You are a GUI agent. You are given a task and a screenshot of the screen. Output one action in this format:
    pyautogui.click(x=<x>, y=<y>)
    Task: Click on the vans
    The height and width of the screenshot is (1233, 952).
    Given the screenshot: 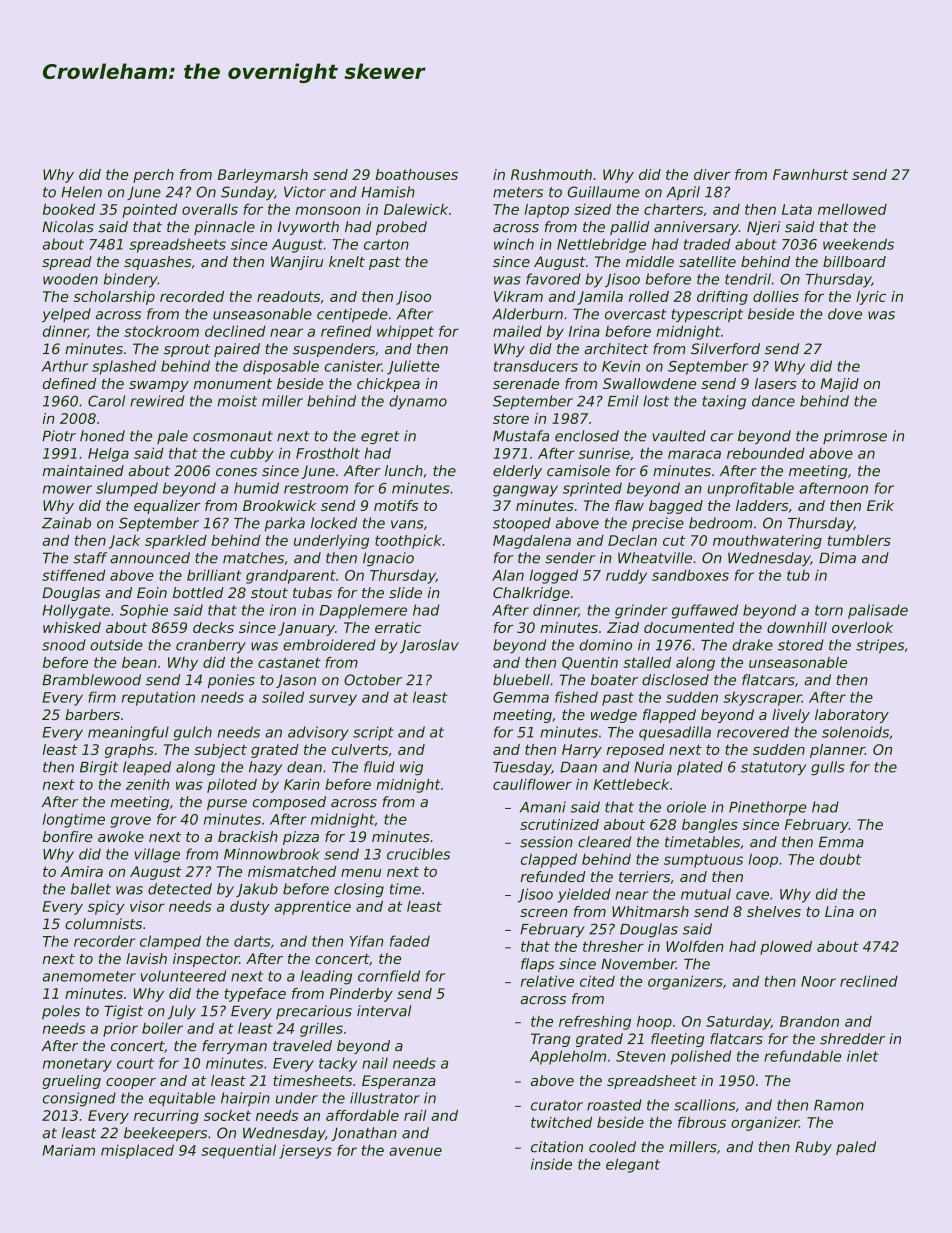 What is the action you would take?
    pyautogui.click(x=407, y=524)
